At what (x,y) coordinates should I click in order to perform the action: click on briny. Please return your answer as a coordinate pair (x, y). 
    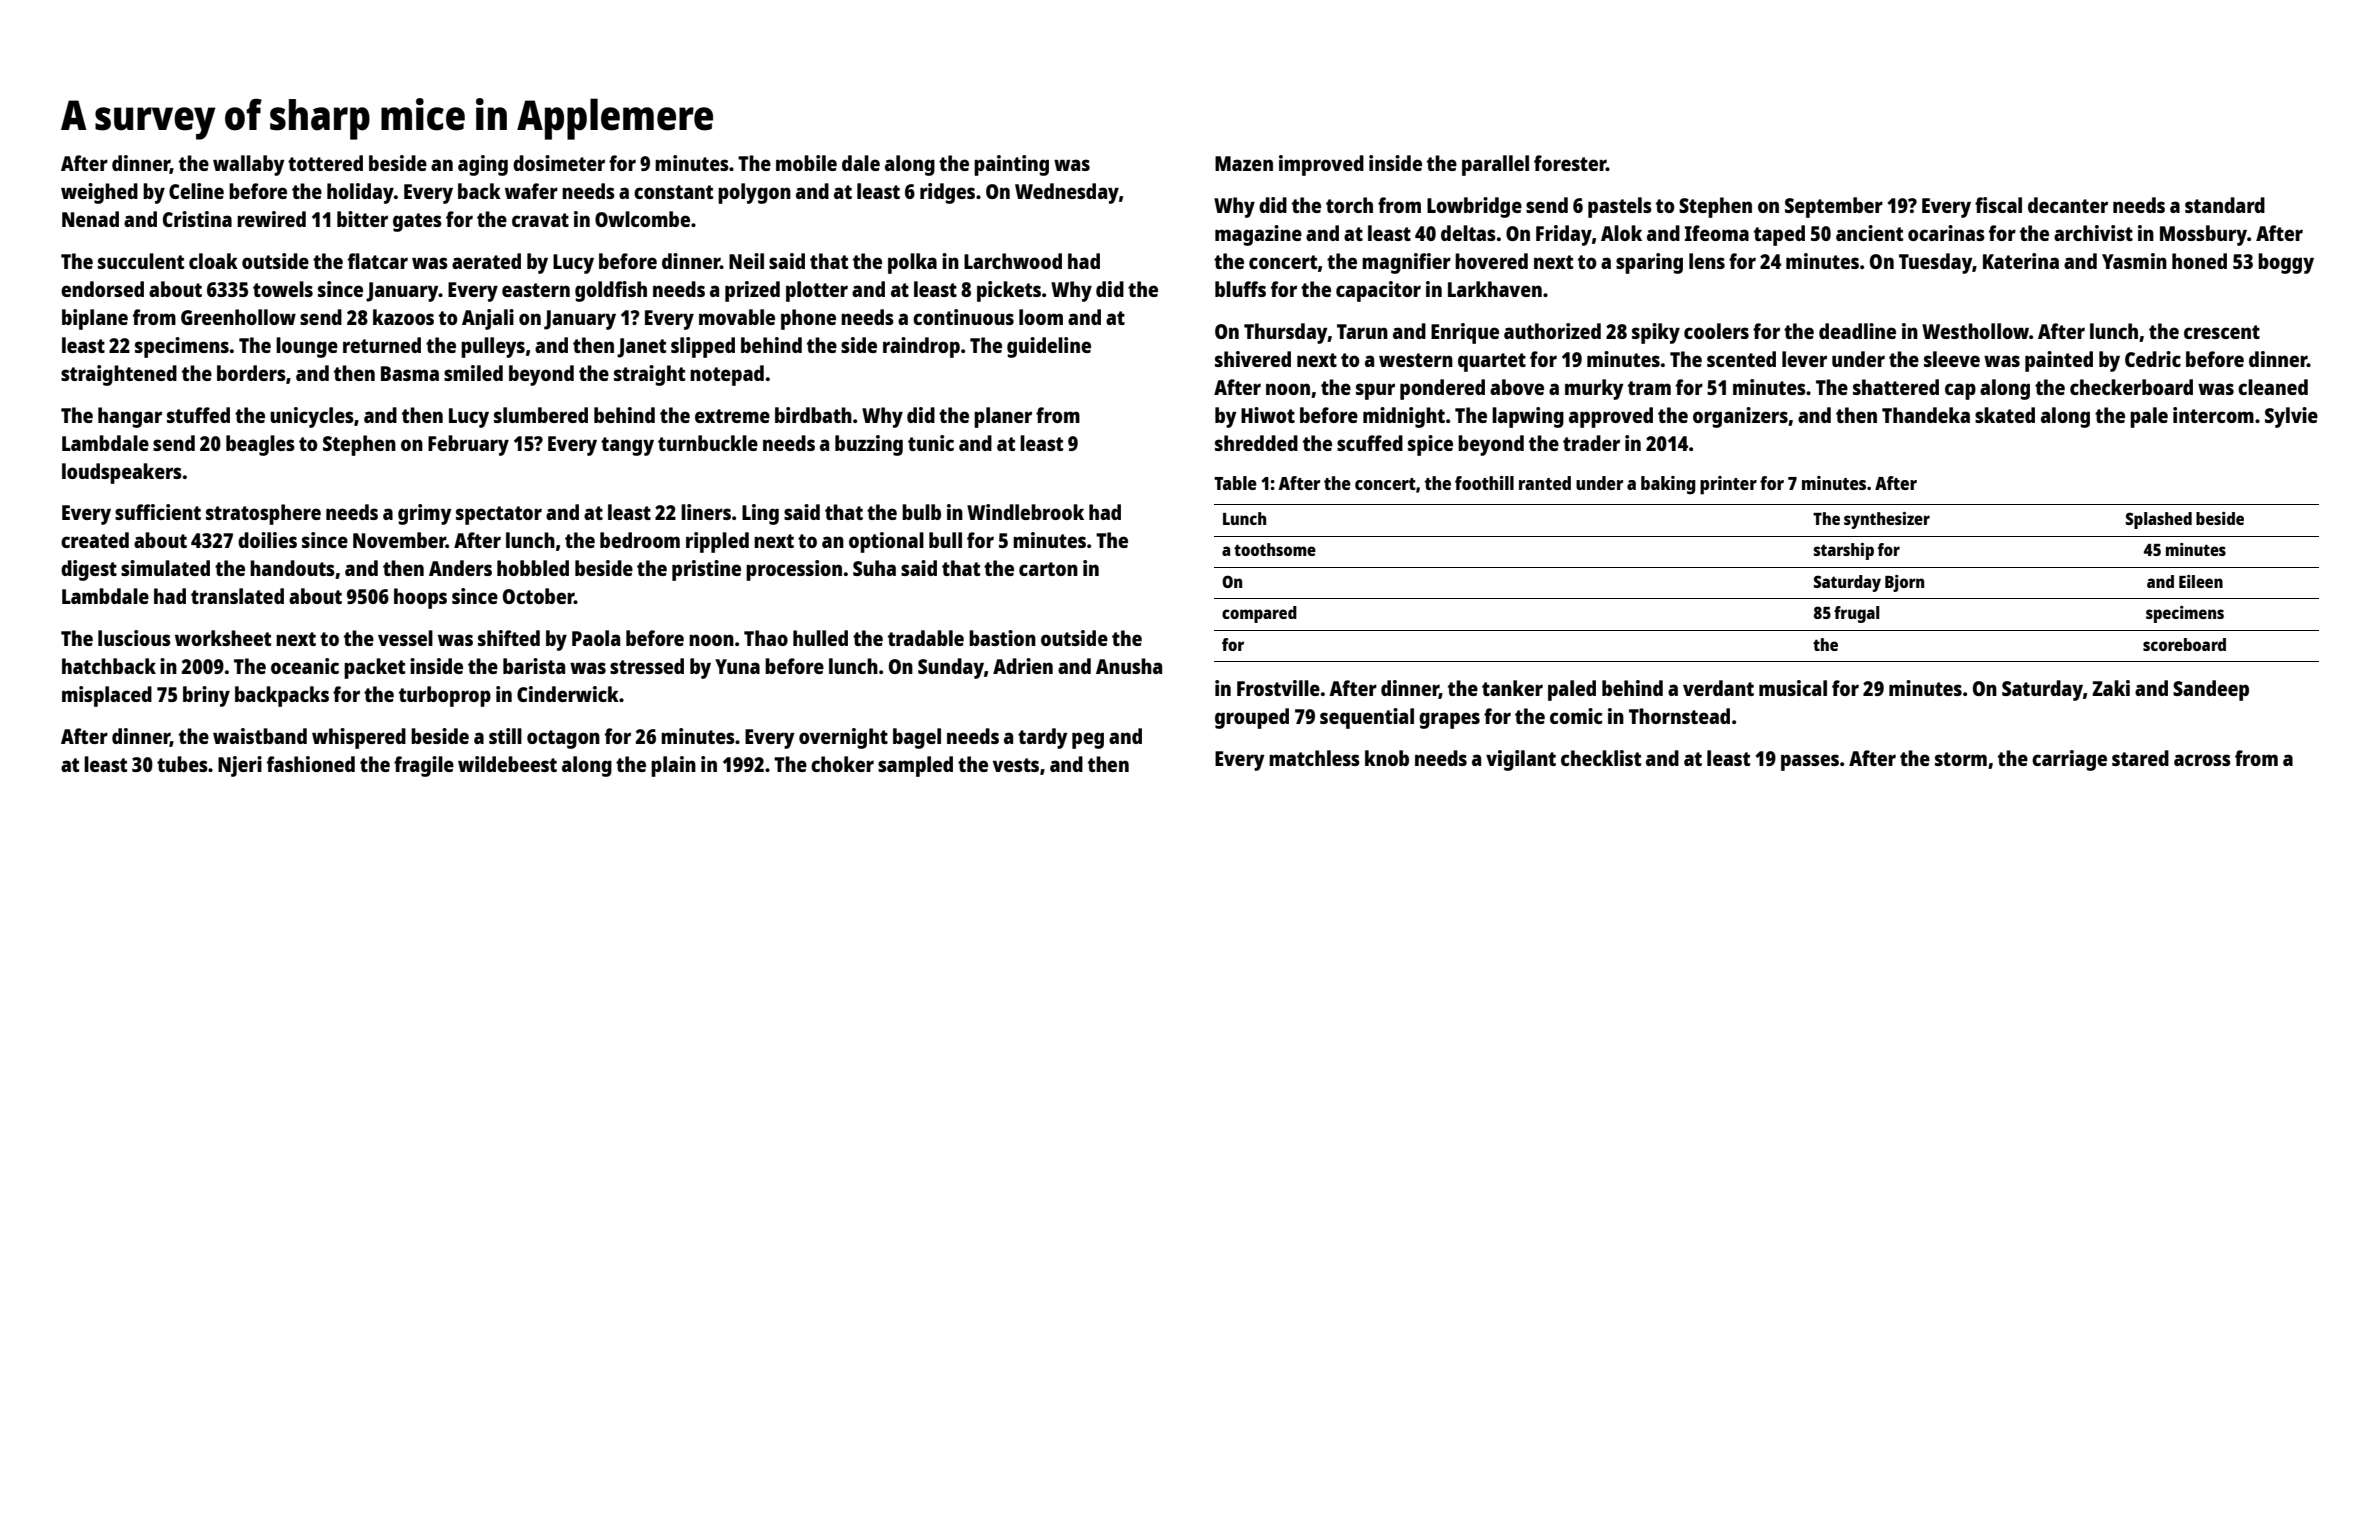
    Looking at the image, I should click on (206, 696).
